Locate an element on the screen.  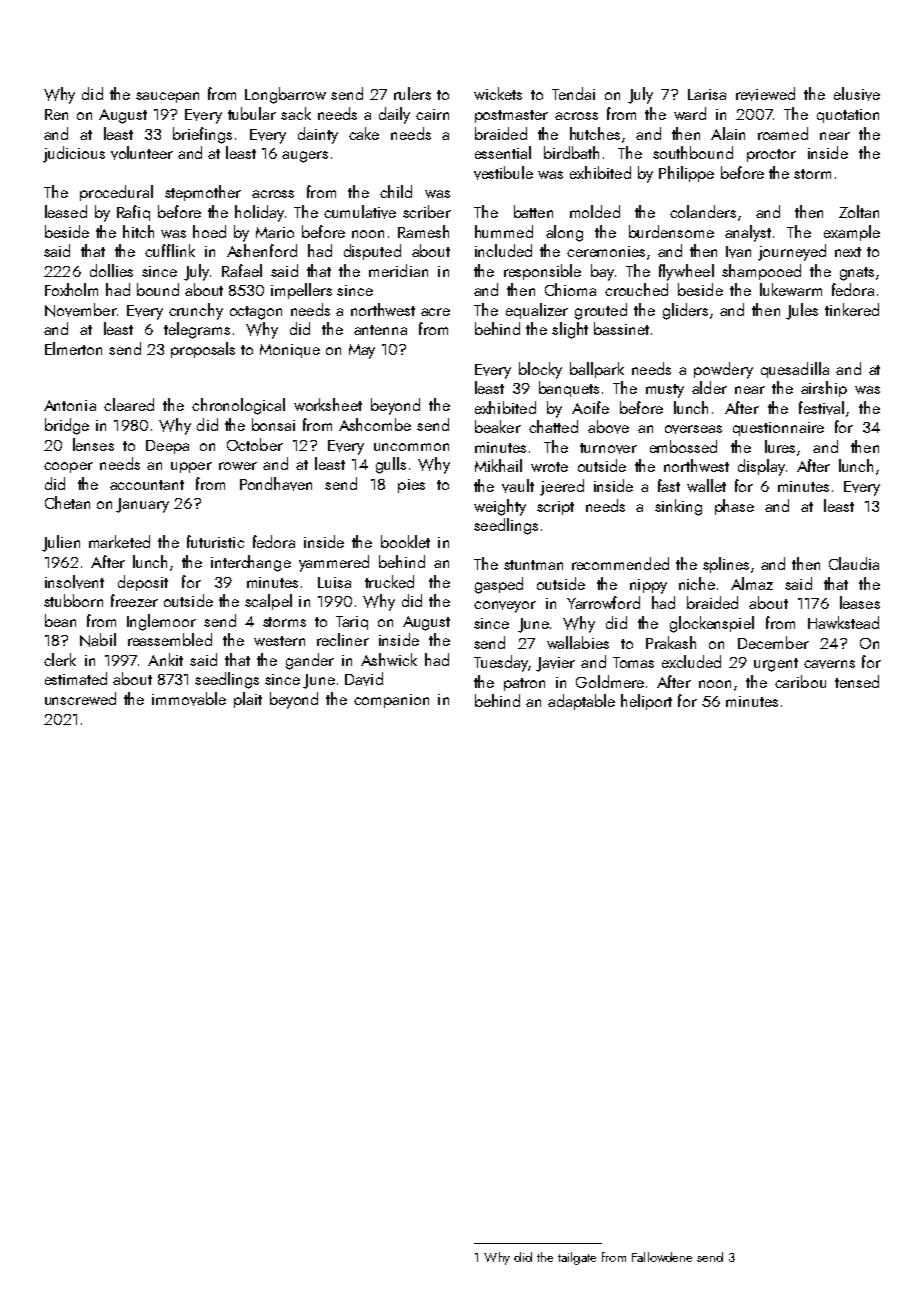
Almaz is located at coordinates (752, 583).
